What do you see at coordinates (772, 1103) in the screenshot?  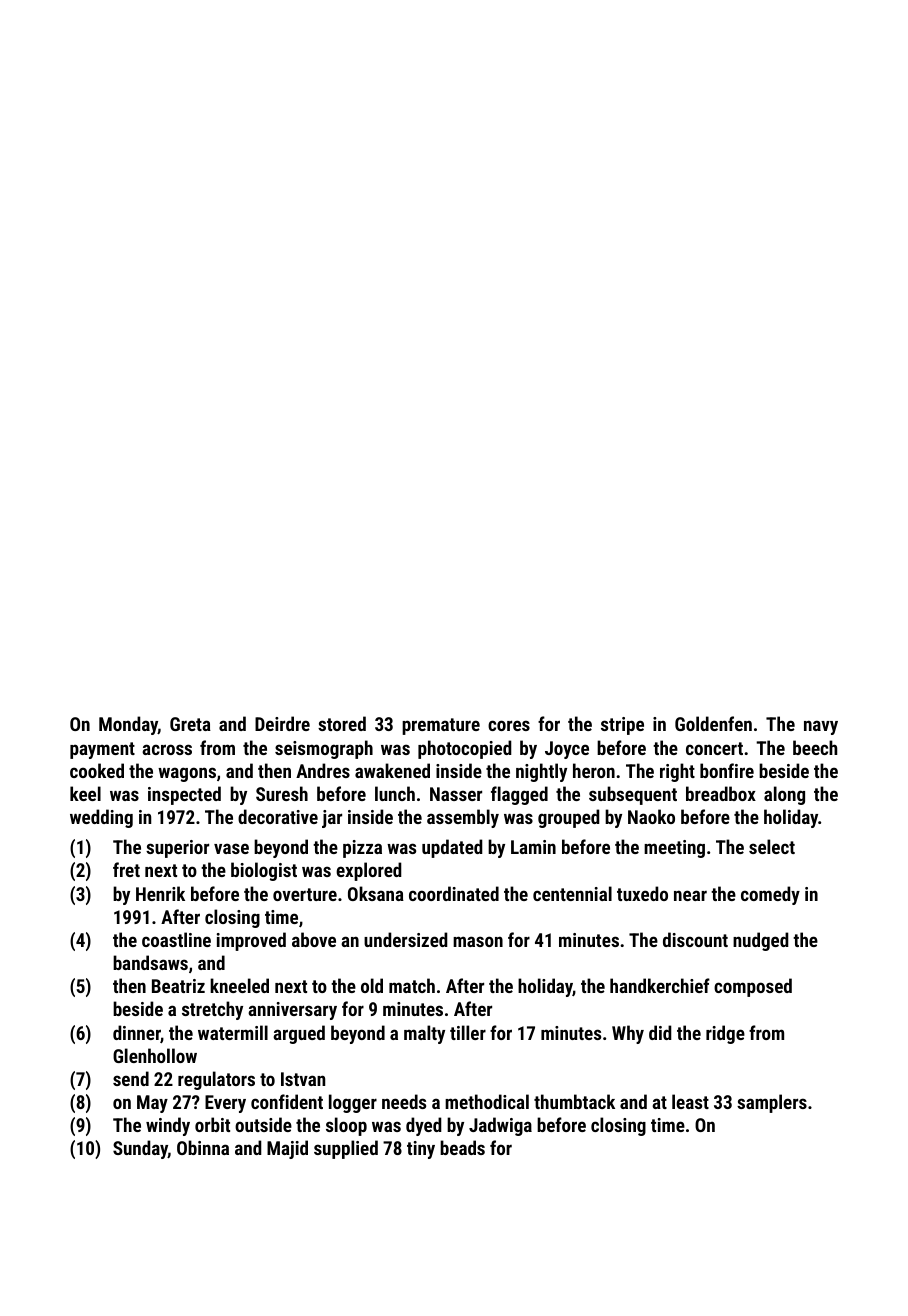 I see `samplers` at bounding box center [772, 1103].
